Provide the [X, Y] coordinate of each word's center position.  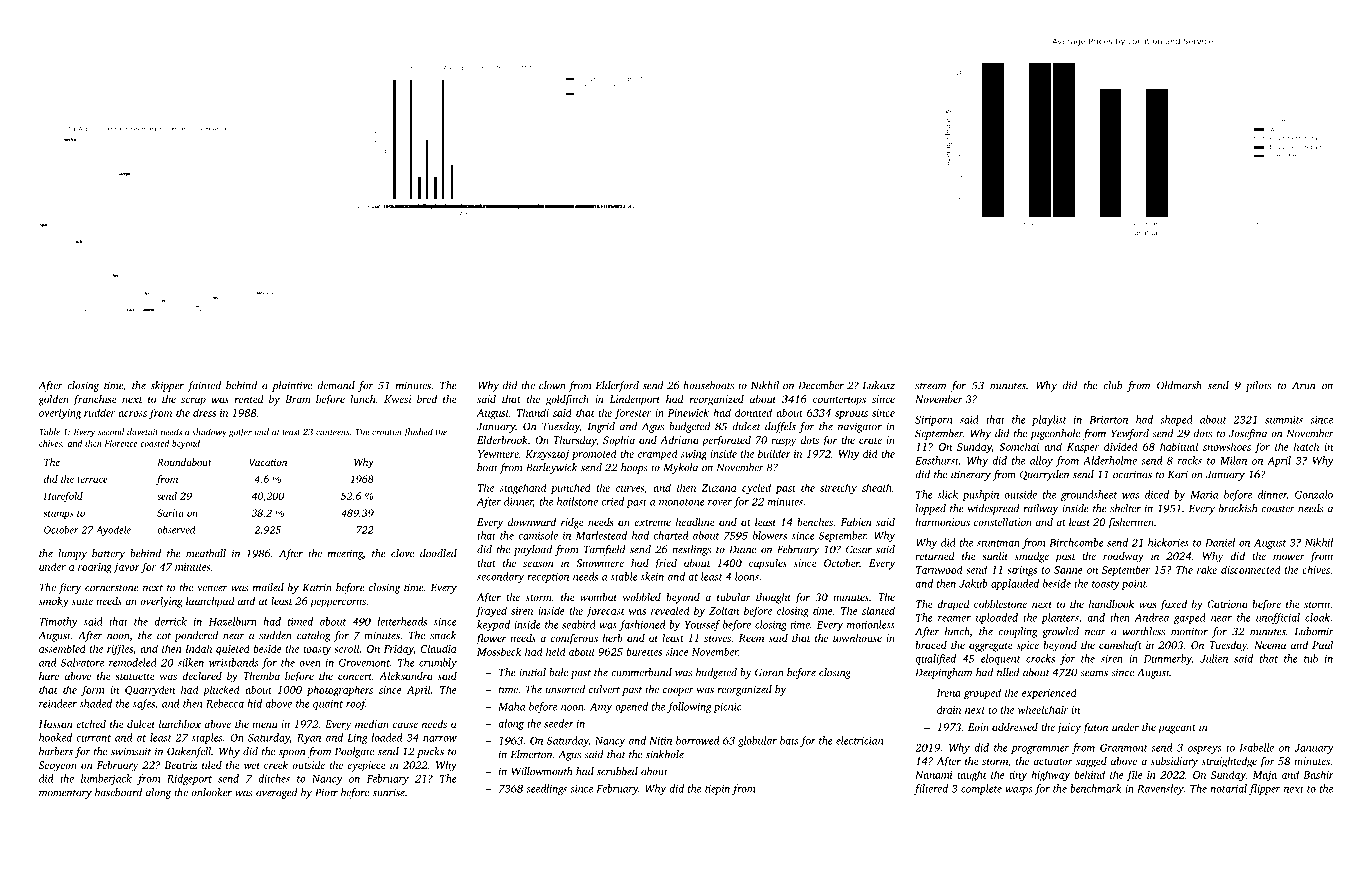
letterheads [402, 621]
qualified [935, 659]
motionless [871, 624]
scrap [193, 401]
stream [930, 386]
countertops [839, 401]
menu [264, 725]
